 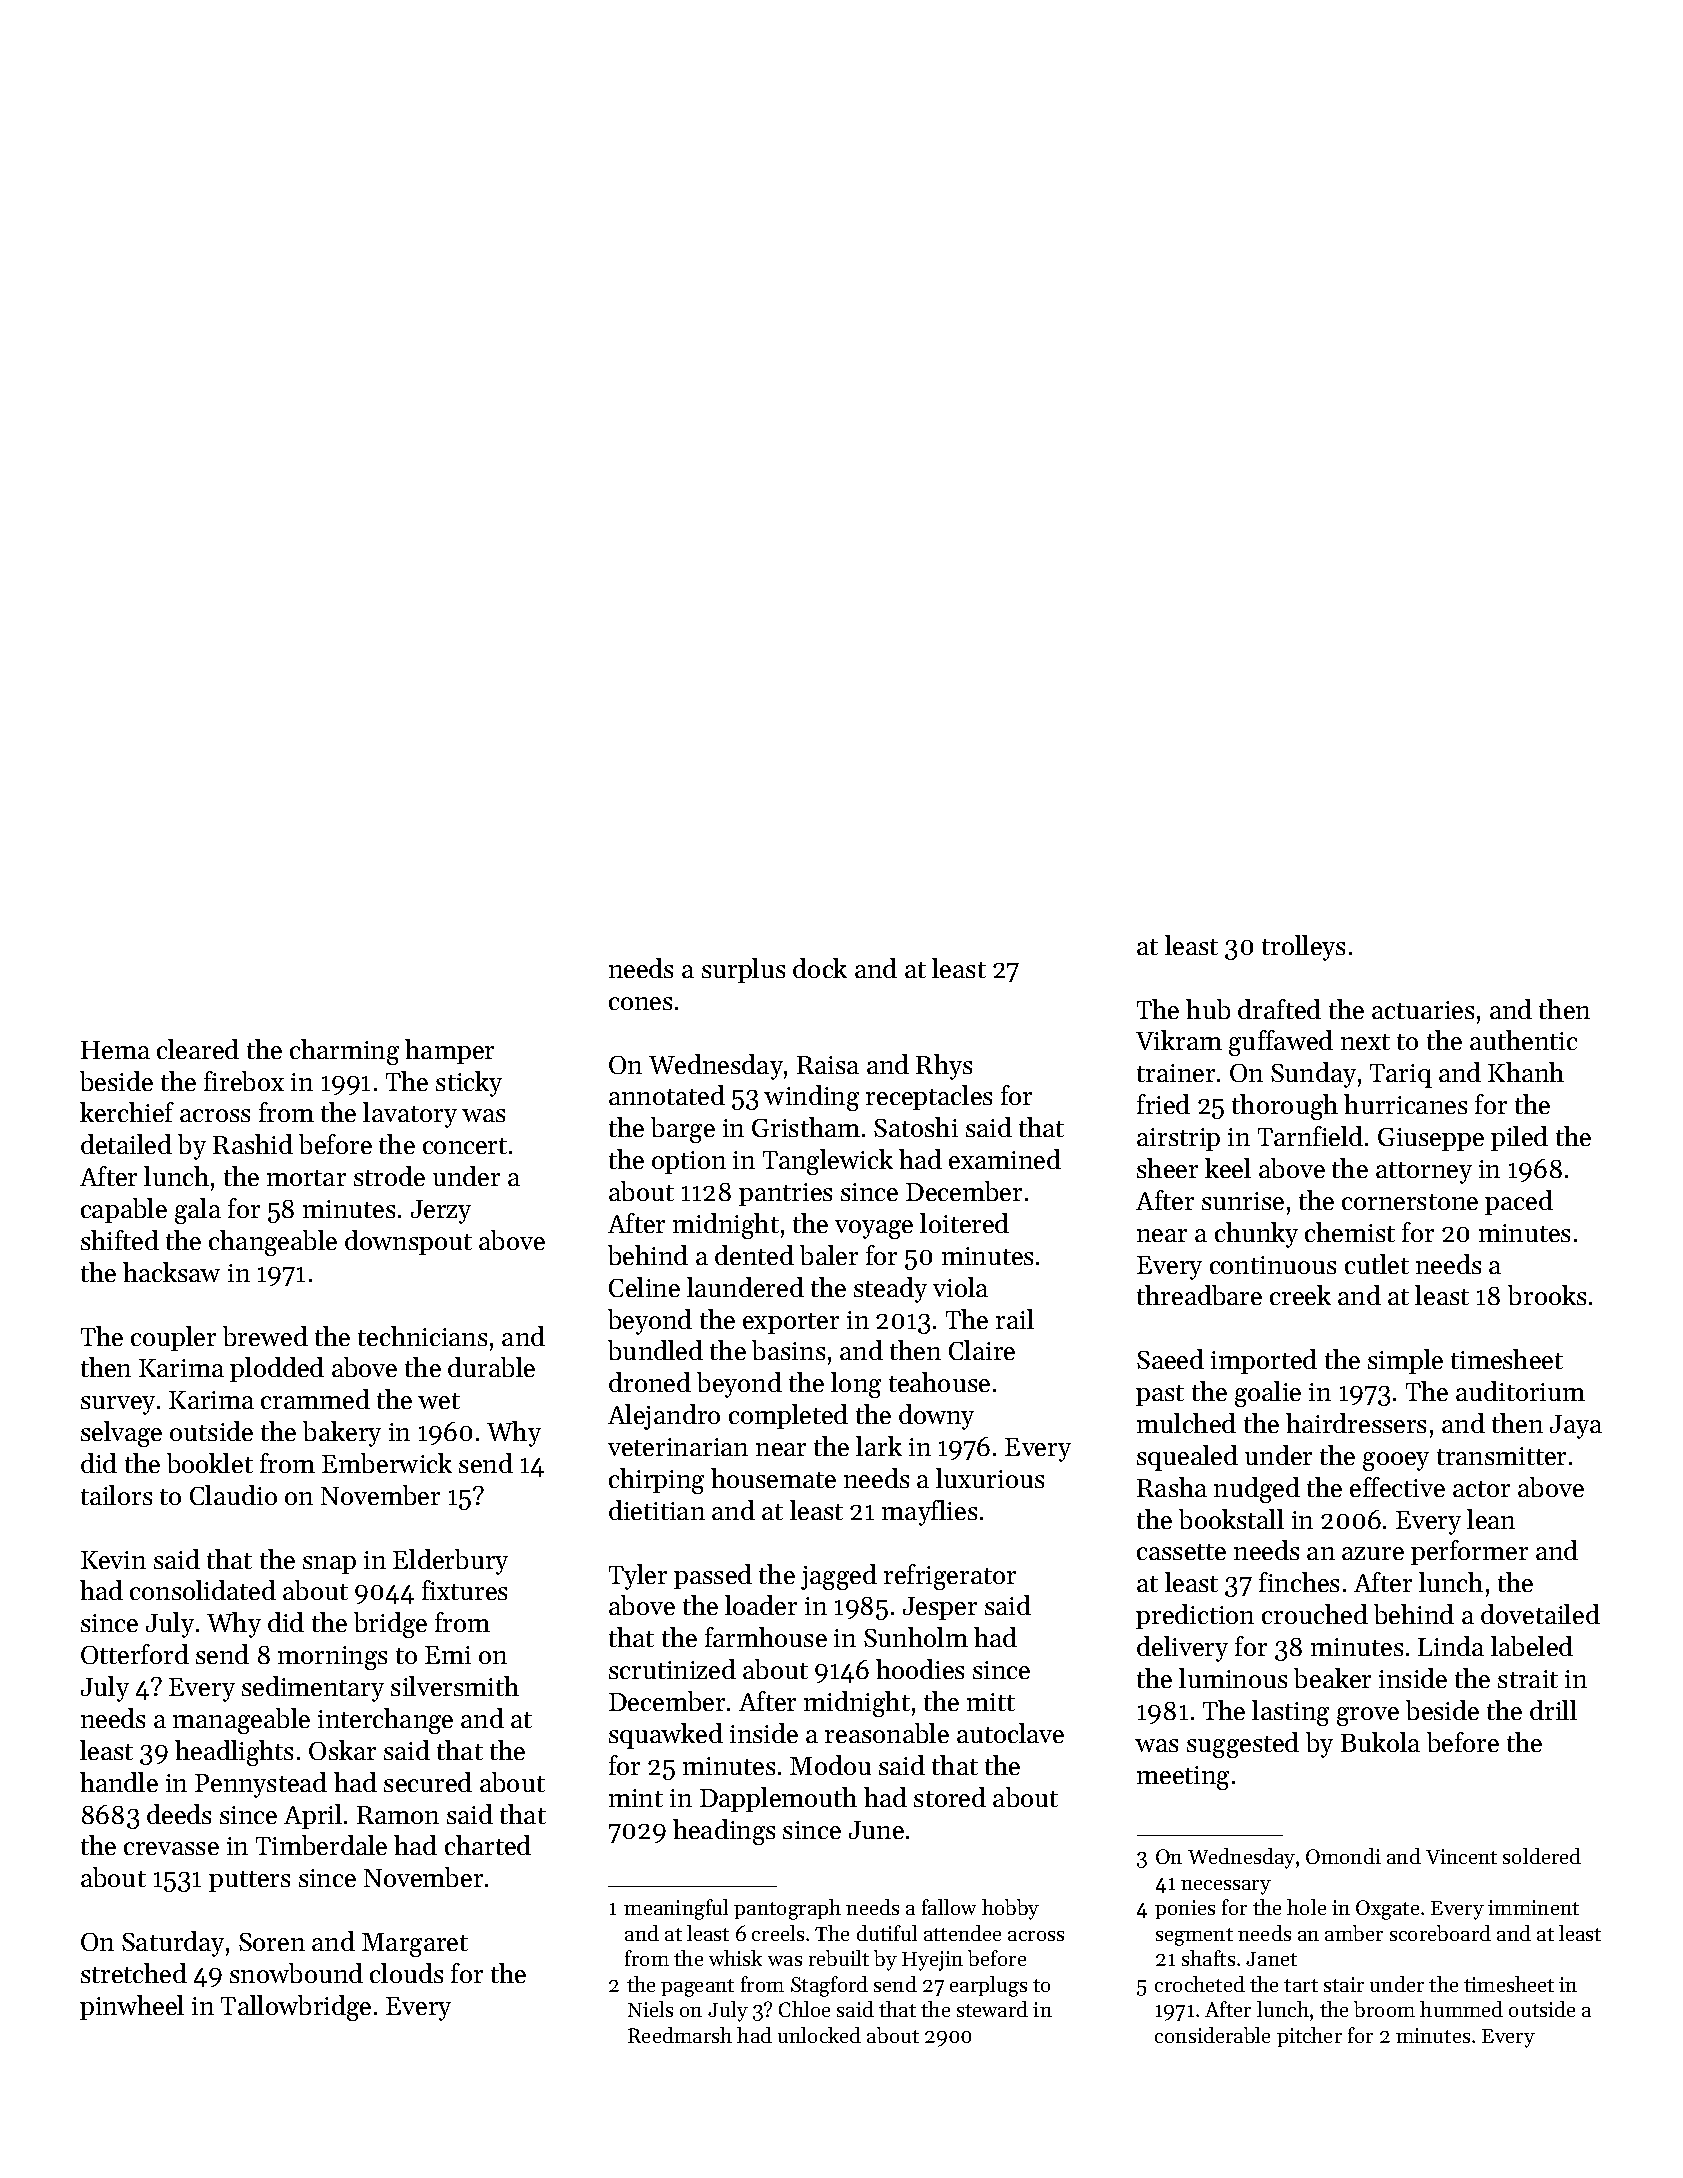 What do you see at coordinates (171, 1272) in the image?
I see `hacksaw` at bounding box center [171, 1272].
